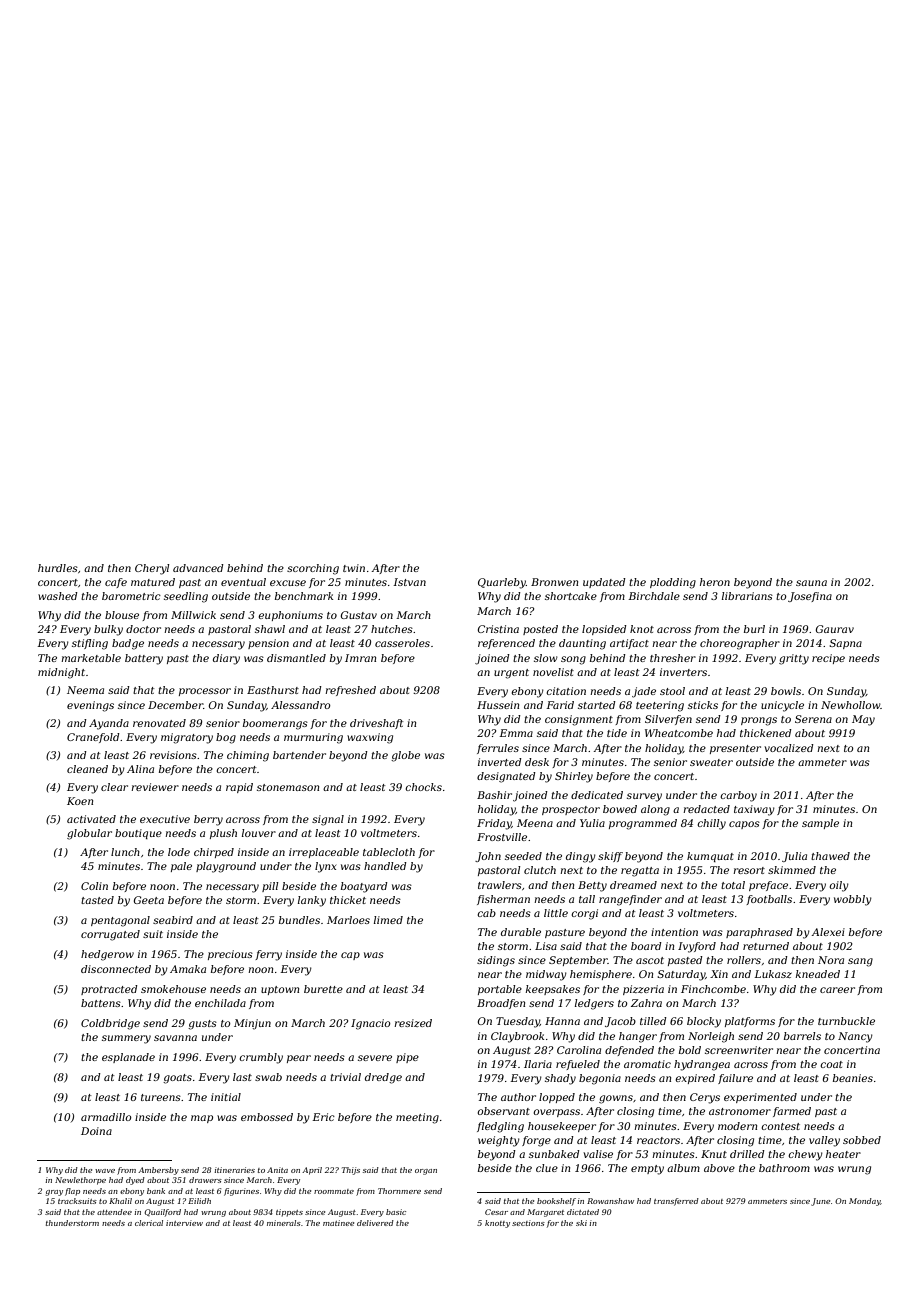 This image has width=924, height=1308. What do you see at coordinates (409, 582) in the image?
I see `Istvan` at bounding box center [409, 582].
